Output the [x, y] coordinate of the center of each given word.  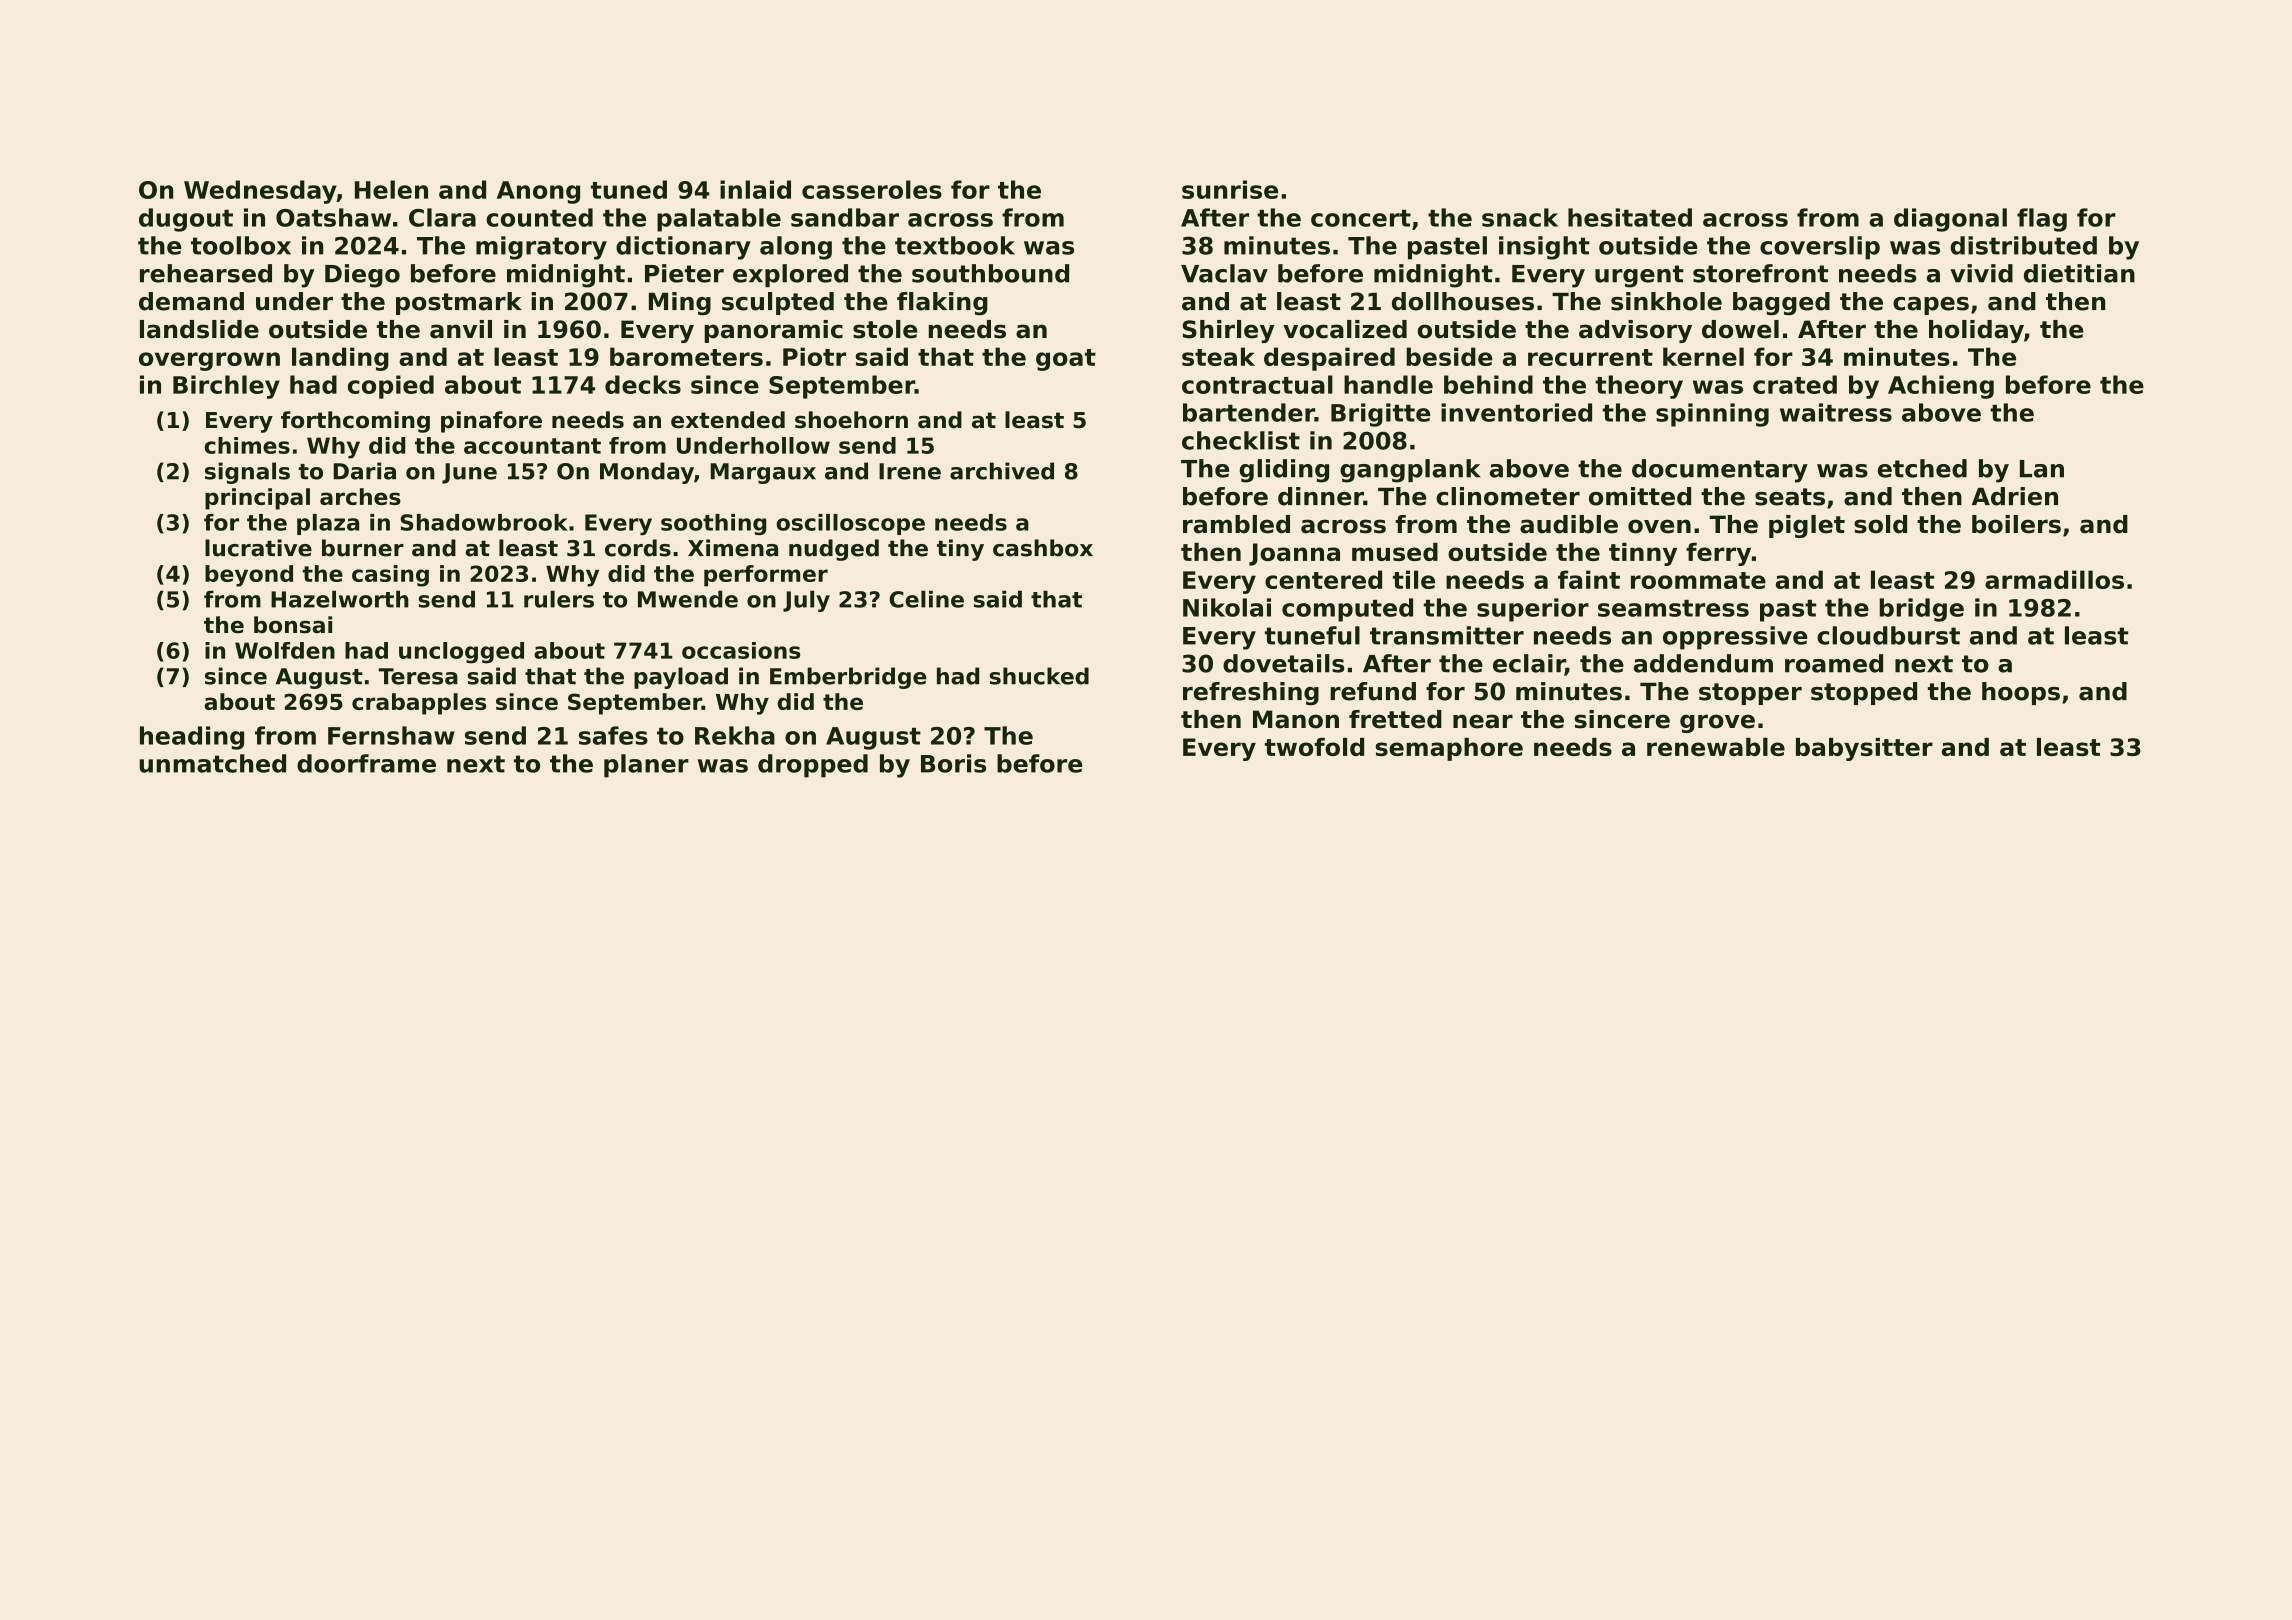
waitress [1836, 412]
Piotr [814, 356]
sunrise [1230, 189]
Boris [953, 763]
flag [2042, 220]
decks [643, 384]
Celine [926, 599]
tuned [629, 189]
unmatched [212, 763]
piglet [1807, 526]
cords [638, 548]
